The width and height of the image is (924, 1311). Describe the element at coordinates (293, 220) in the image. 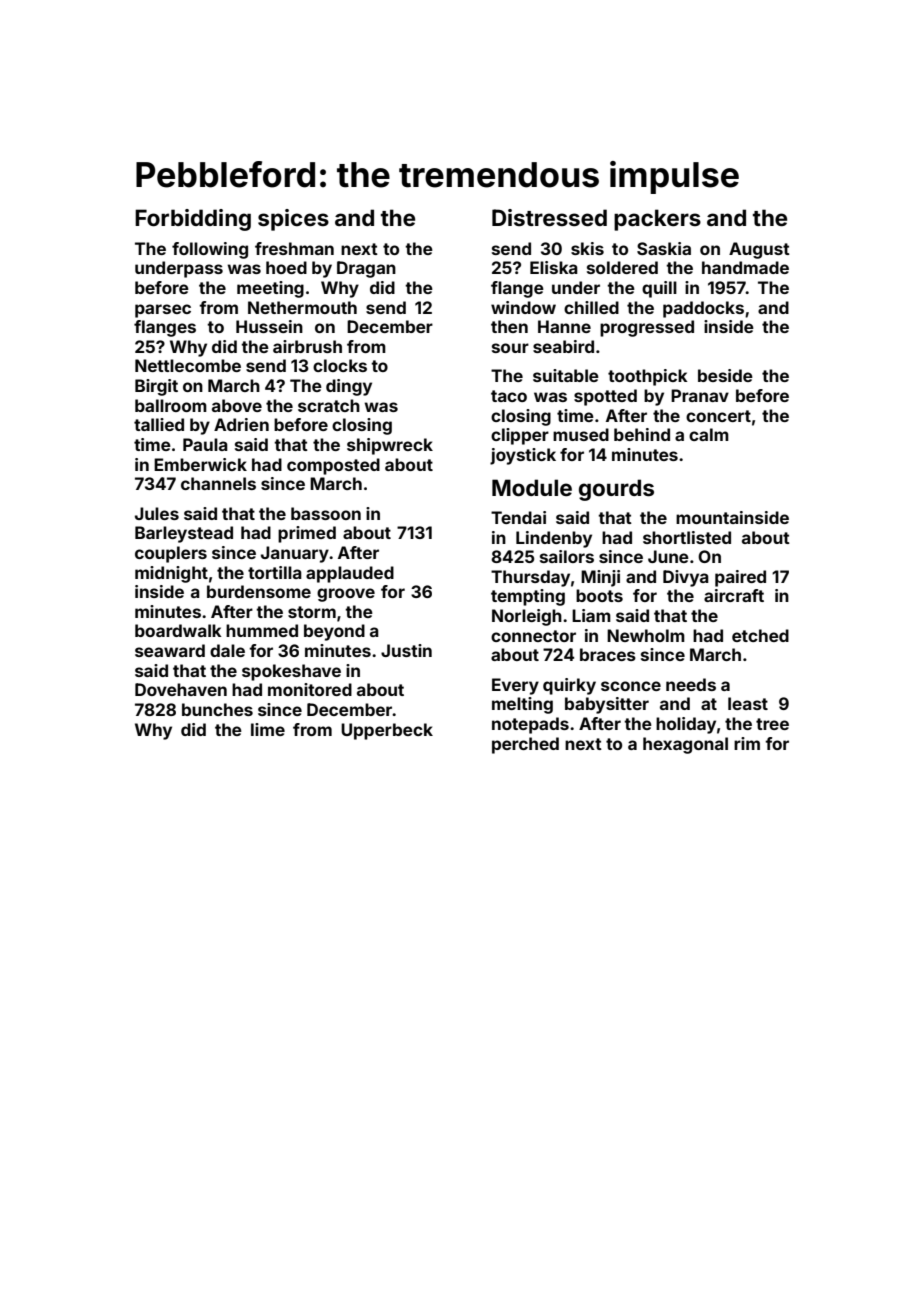

I see `spices` at that location.
